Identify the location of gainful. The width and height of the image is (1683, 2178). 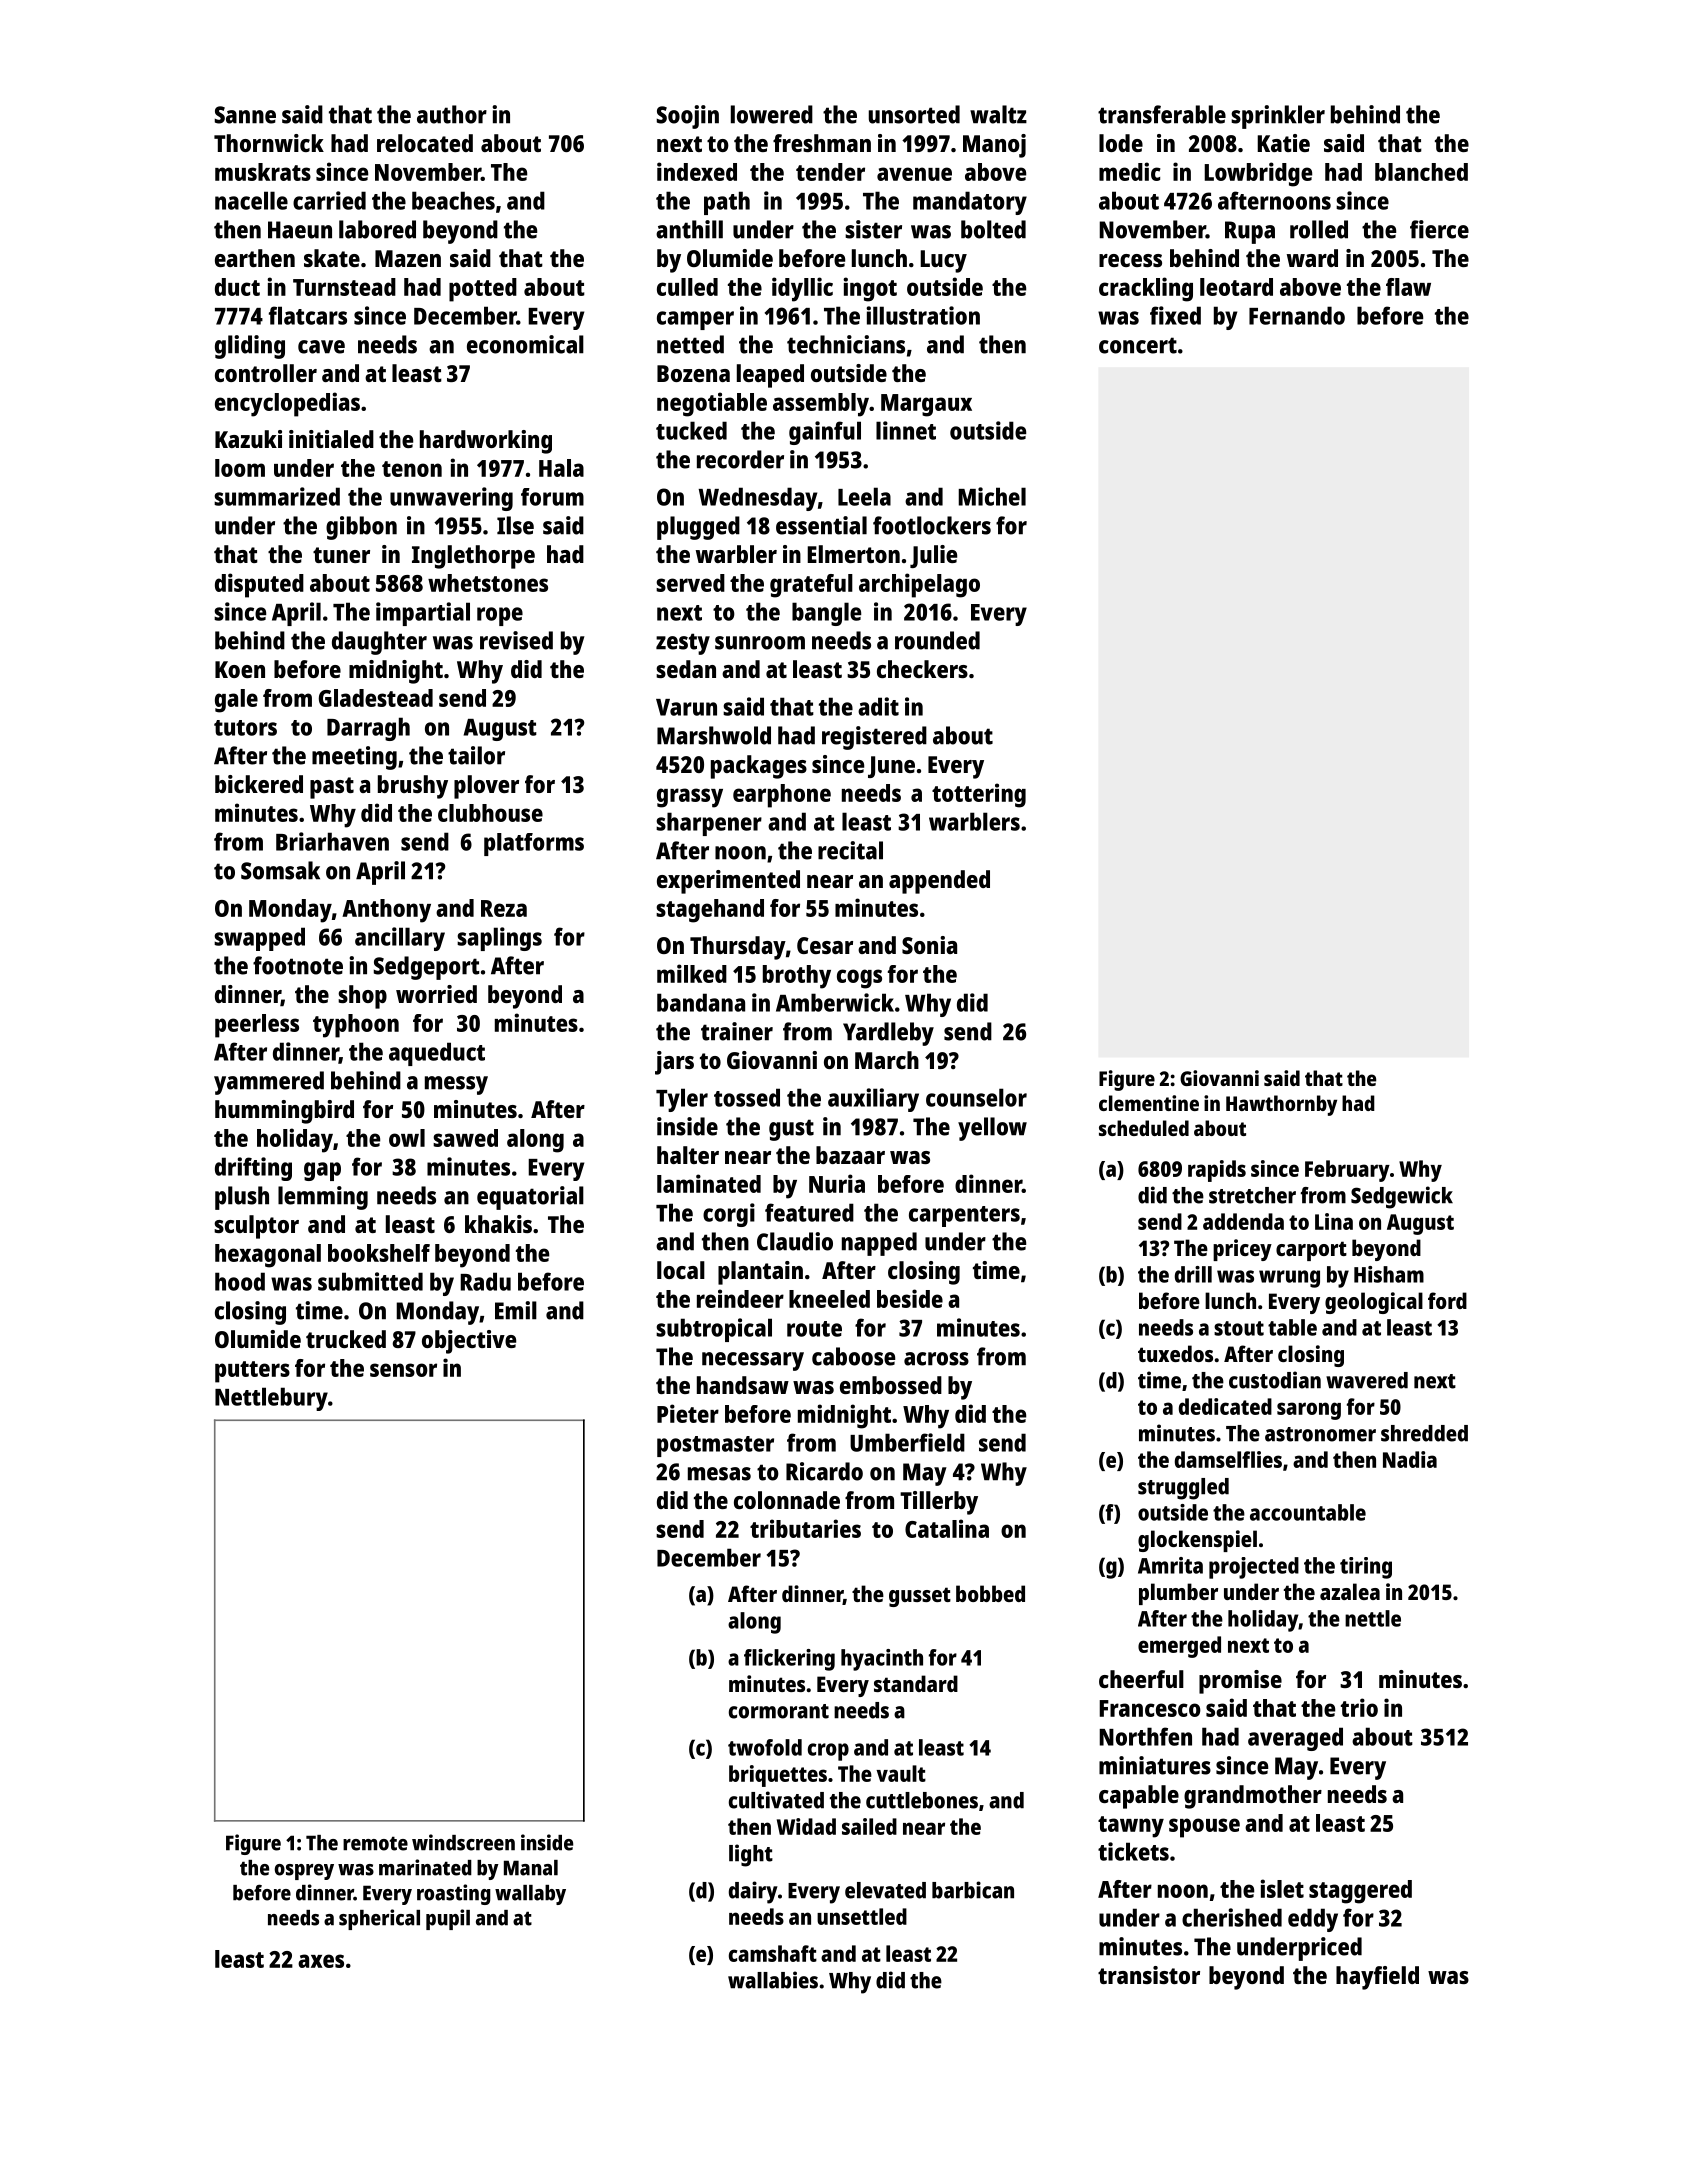
(825, 433).
